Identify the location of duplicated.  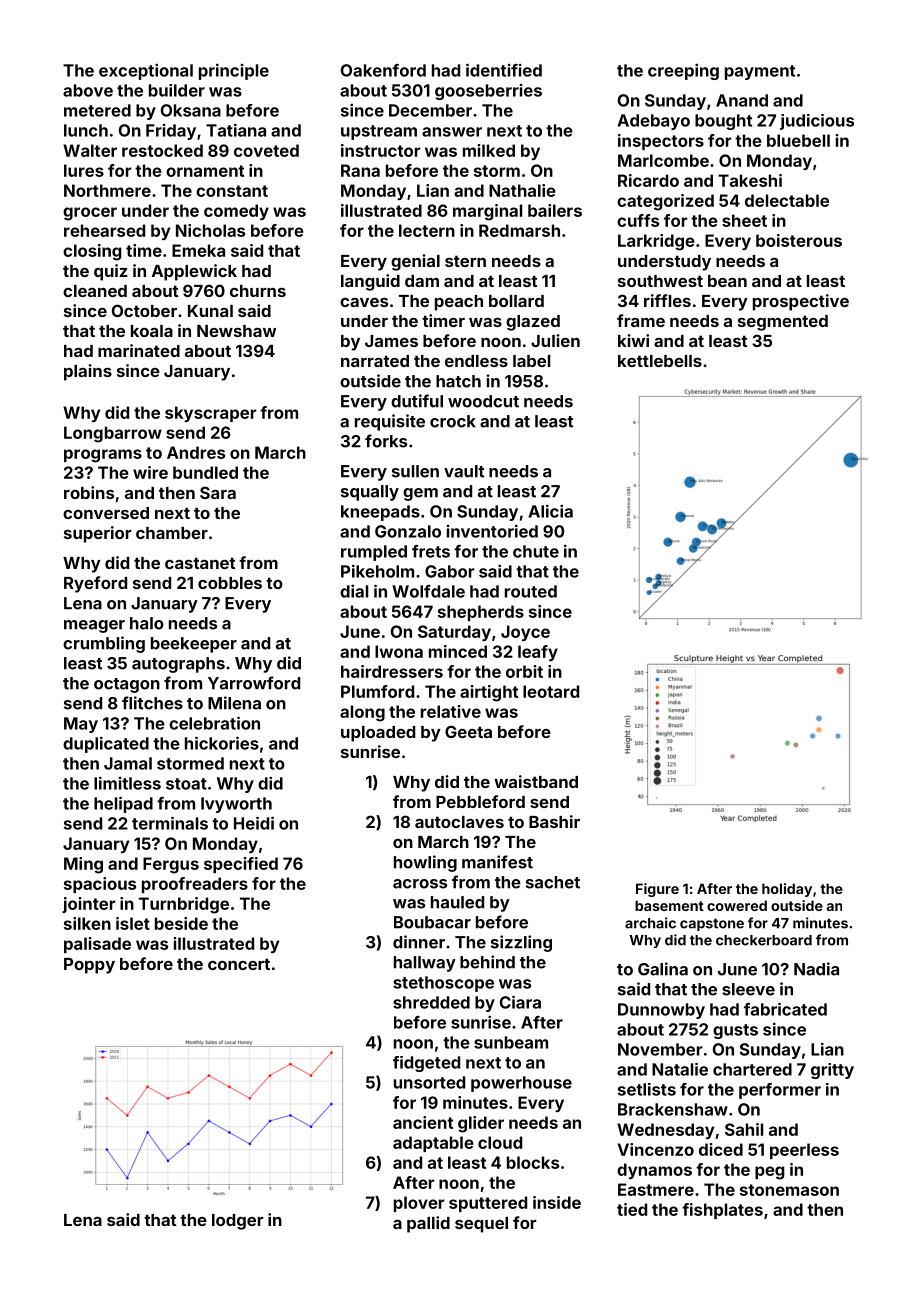
(106, 744).
